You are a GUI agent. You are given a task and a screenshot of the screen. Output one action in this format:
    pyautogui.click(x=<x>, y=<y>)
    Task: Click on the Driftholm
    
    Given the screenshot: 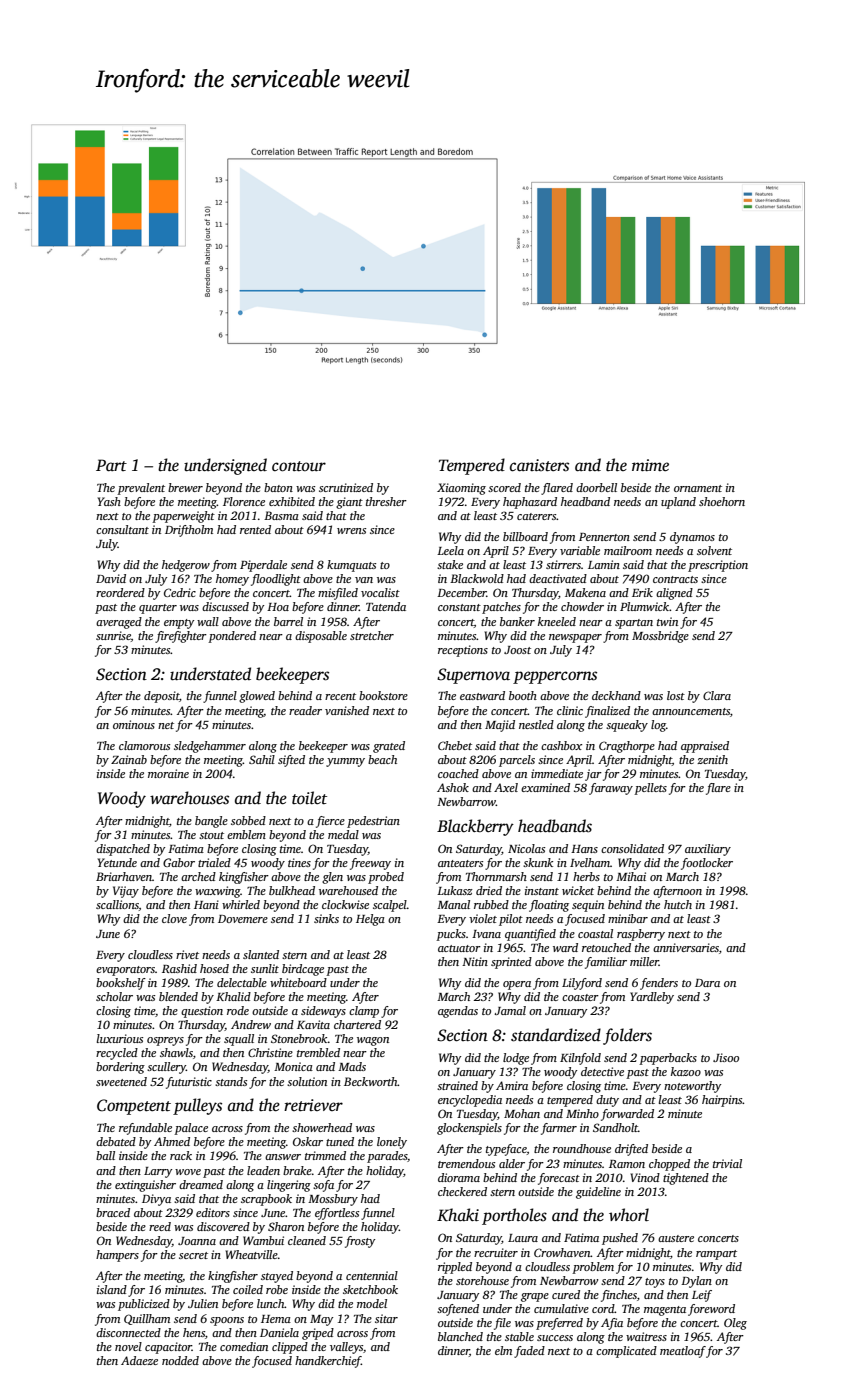 What is the action you would take?
    pyautogui.click(x=189, y=531)
